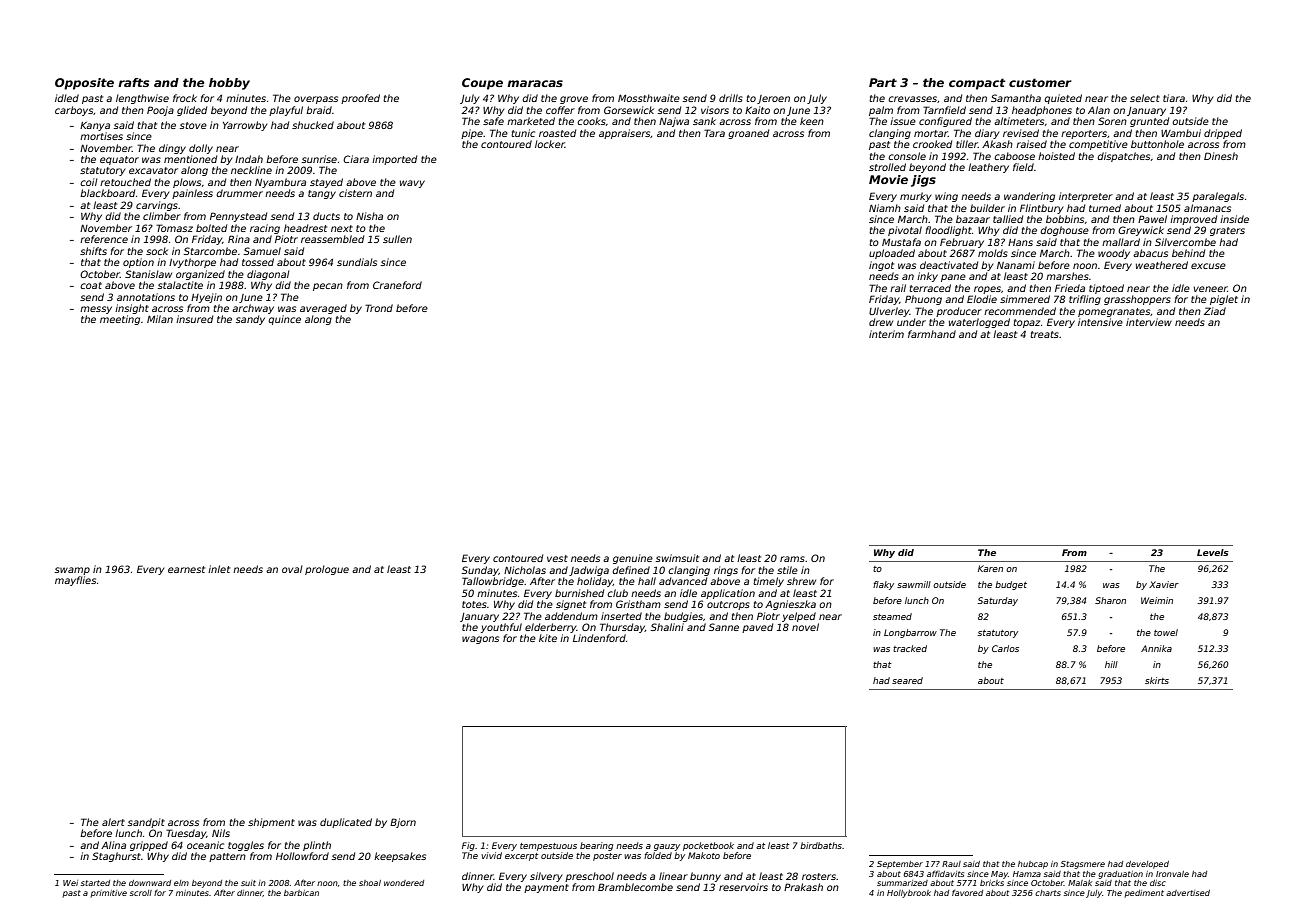 The image size is (1308, 924). I want to click on mayflies, so click(75, 581).
